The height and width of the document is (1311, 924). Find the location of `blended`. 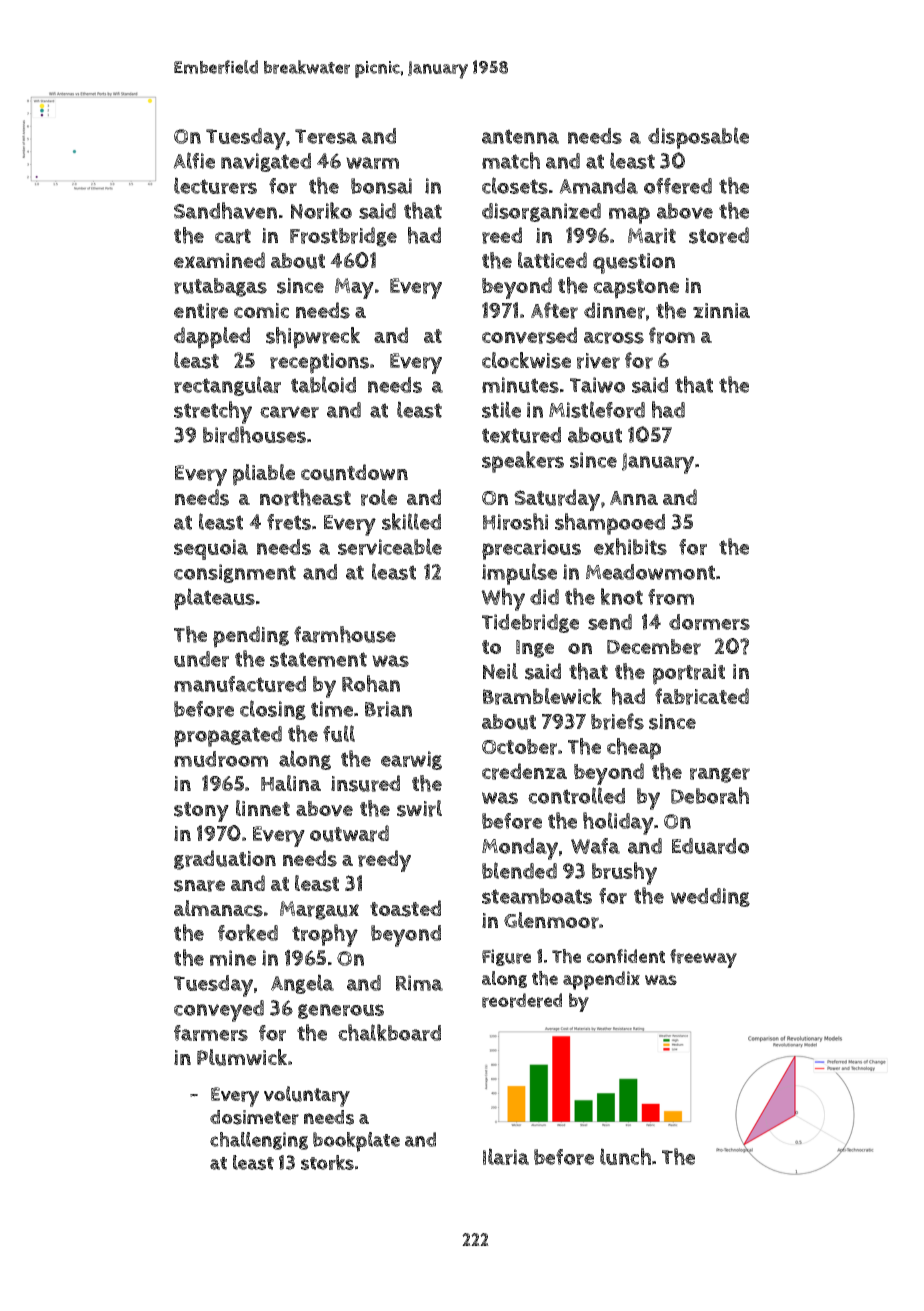

blended is located at coordinates (519, 870).
